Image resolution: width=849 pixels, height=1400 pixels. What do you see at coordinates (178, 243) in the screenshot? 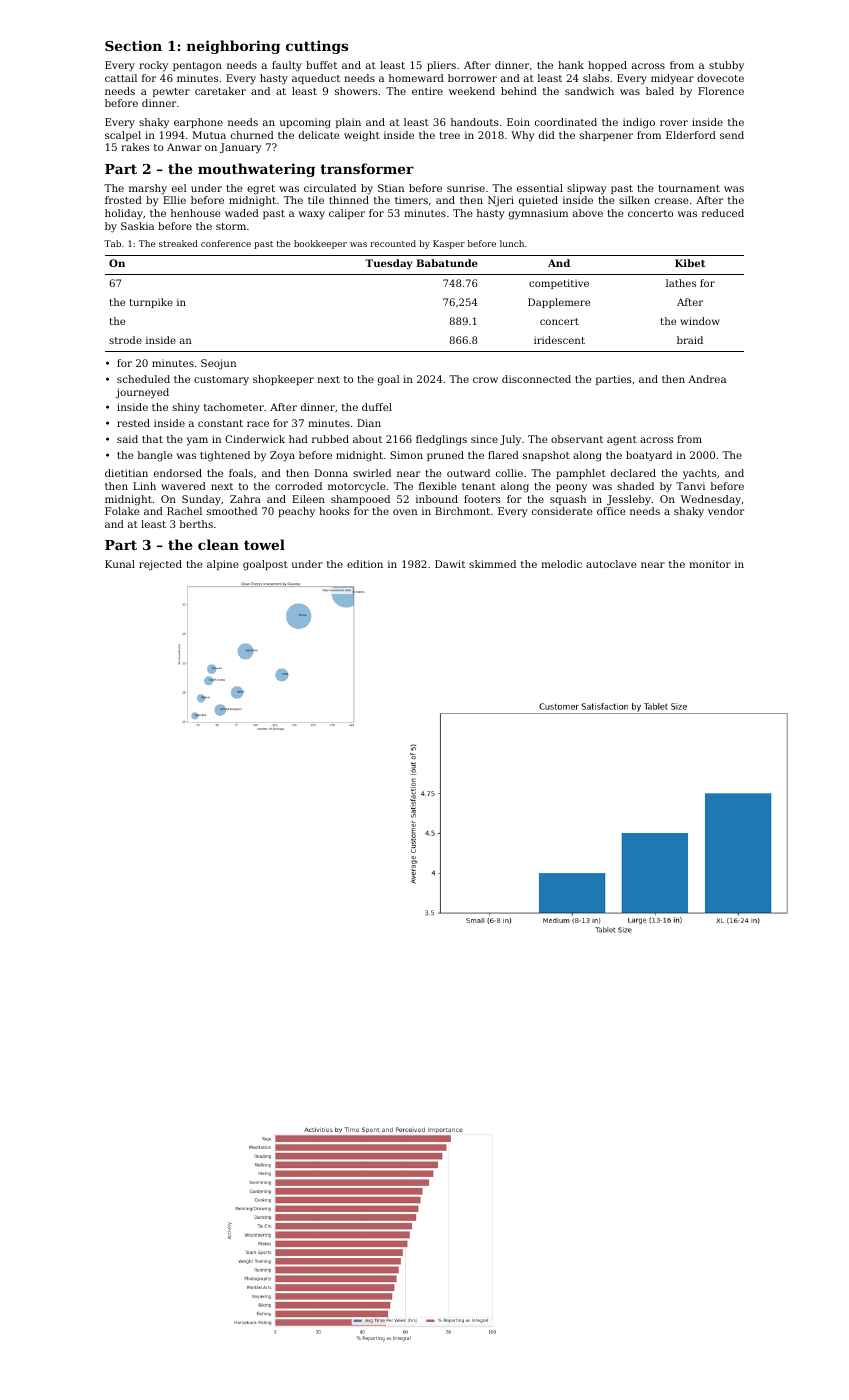
I see `streaked` at bounding box center [178, 243].
